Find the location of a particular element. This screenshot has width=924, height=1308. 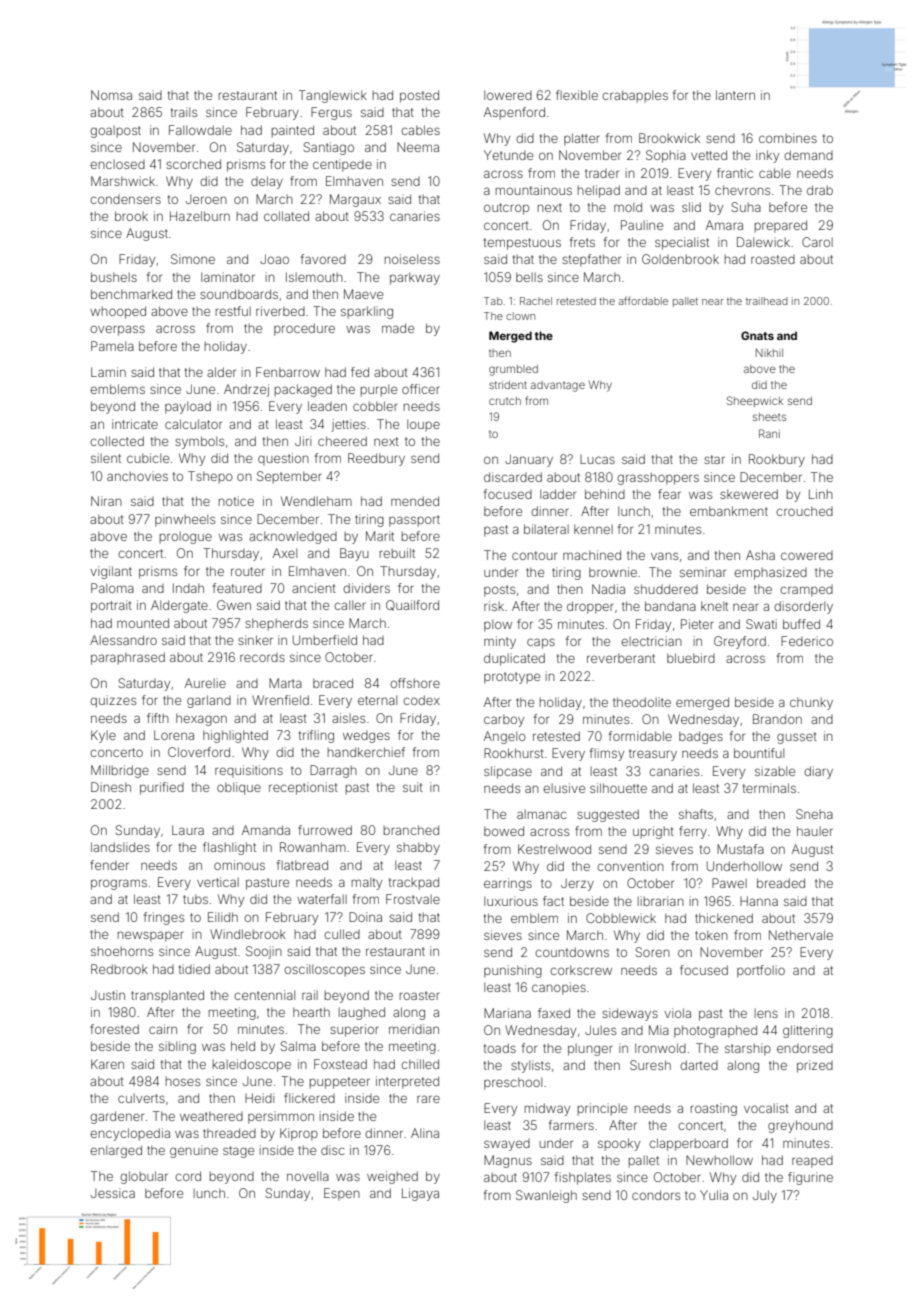

breaded is located at coordinates (781, 883).
